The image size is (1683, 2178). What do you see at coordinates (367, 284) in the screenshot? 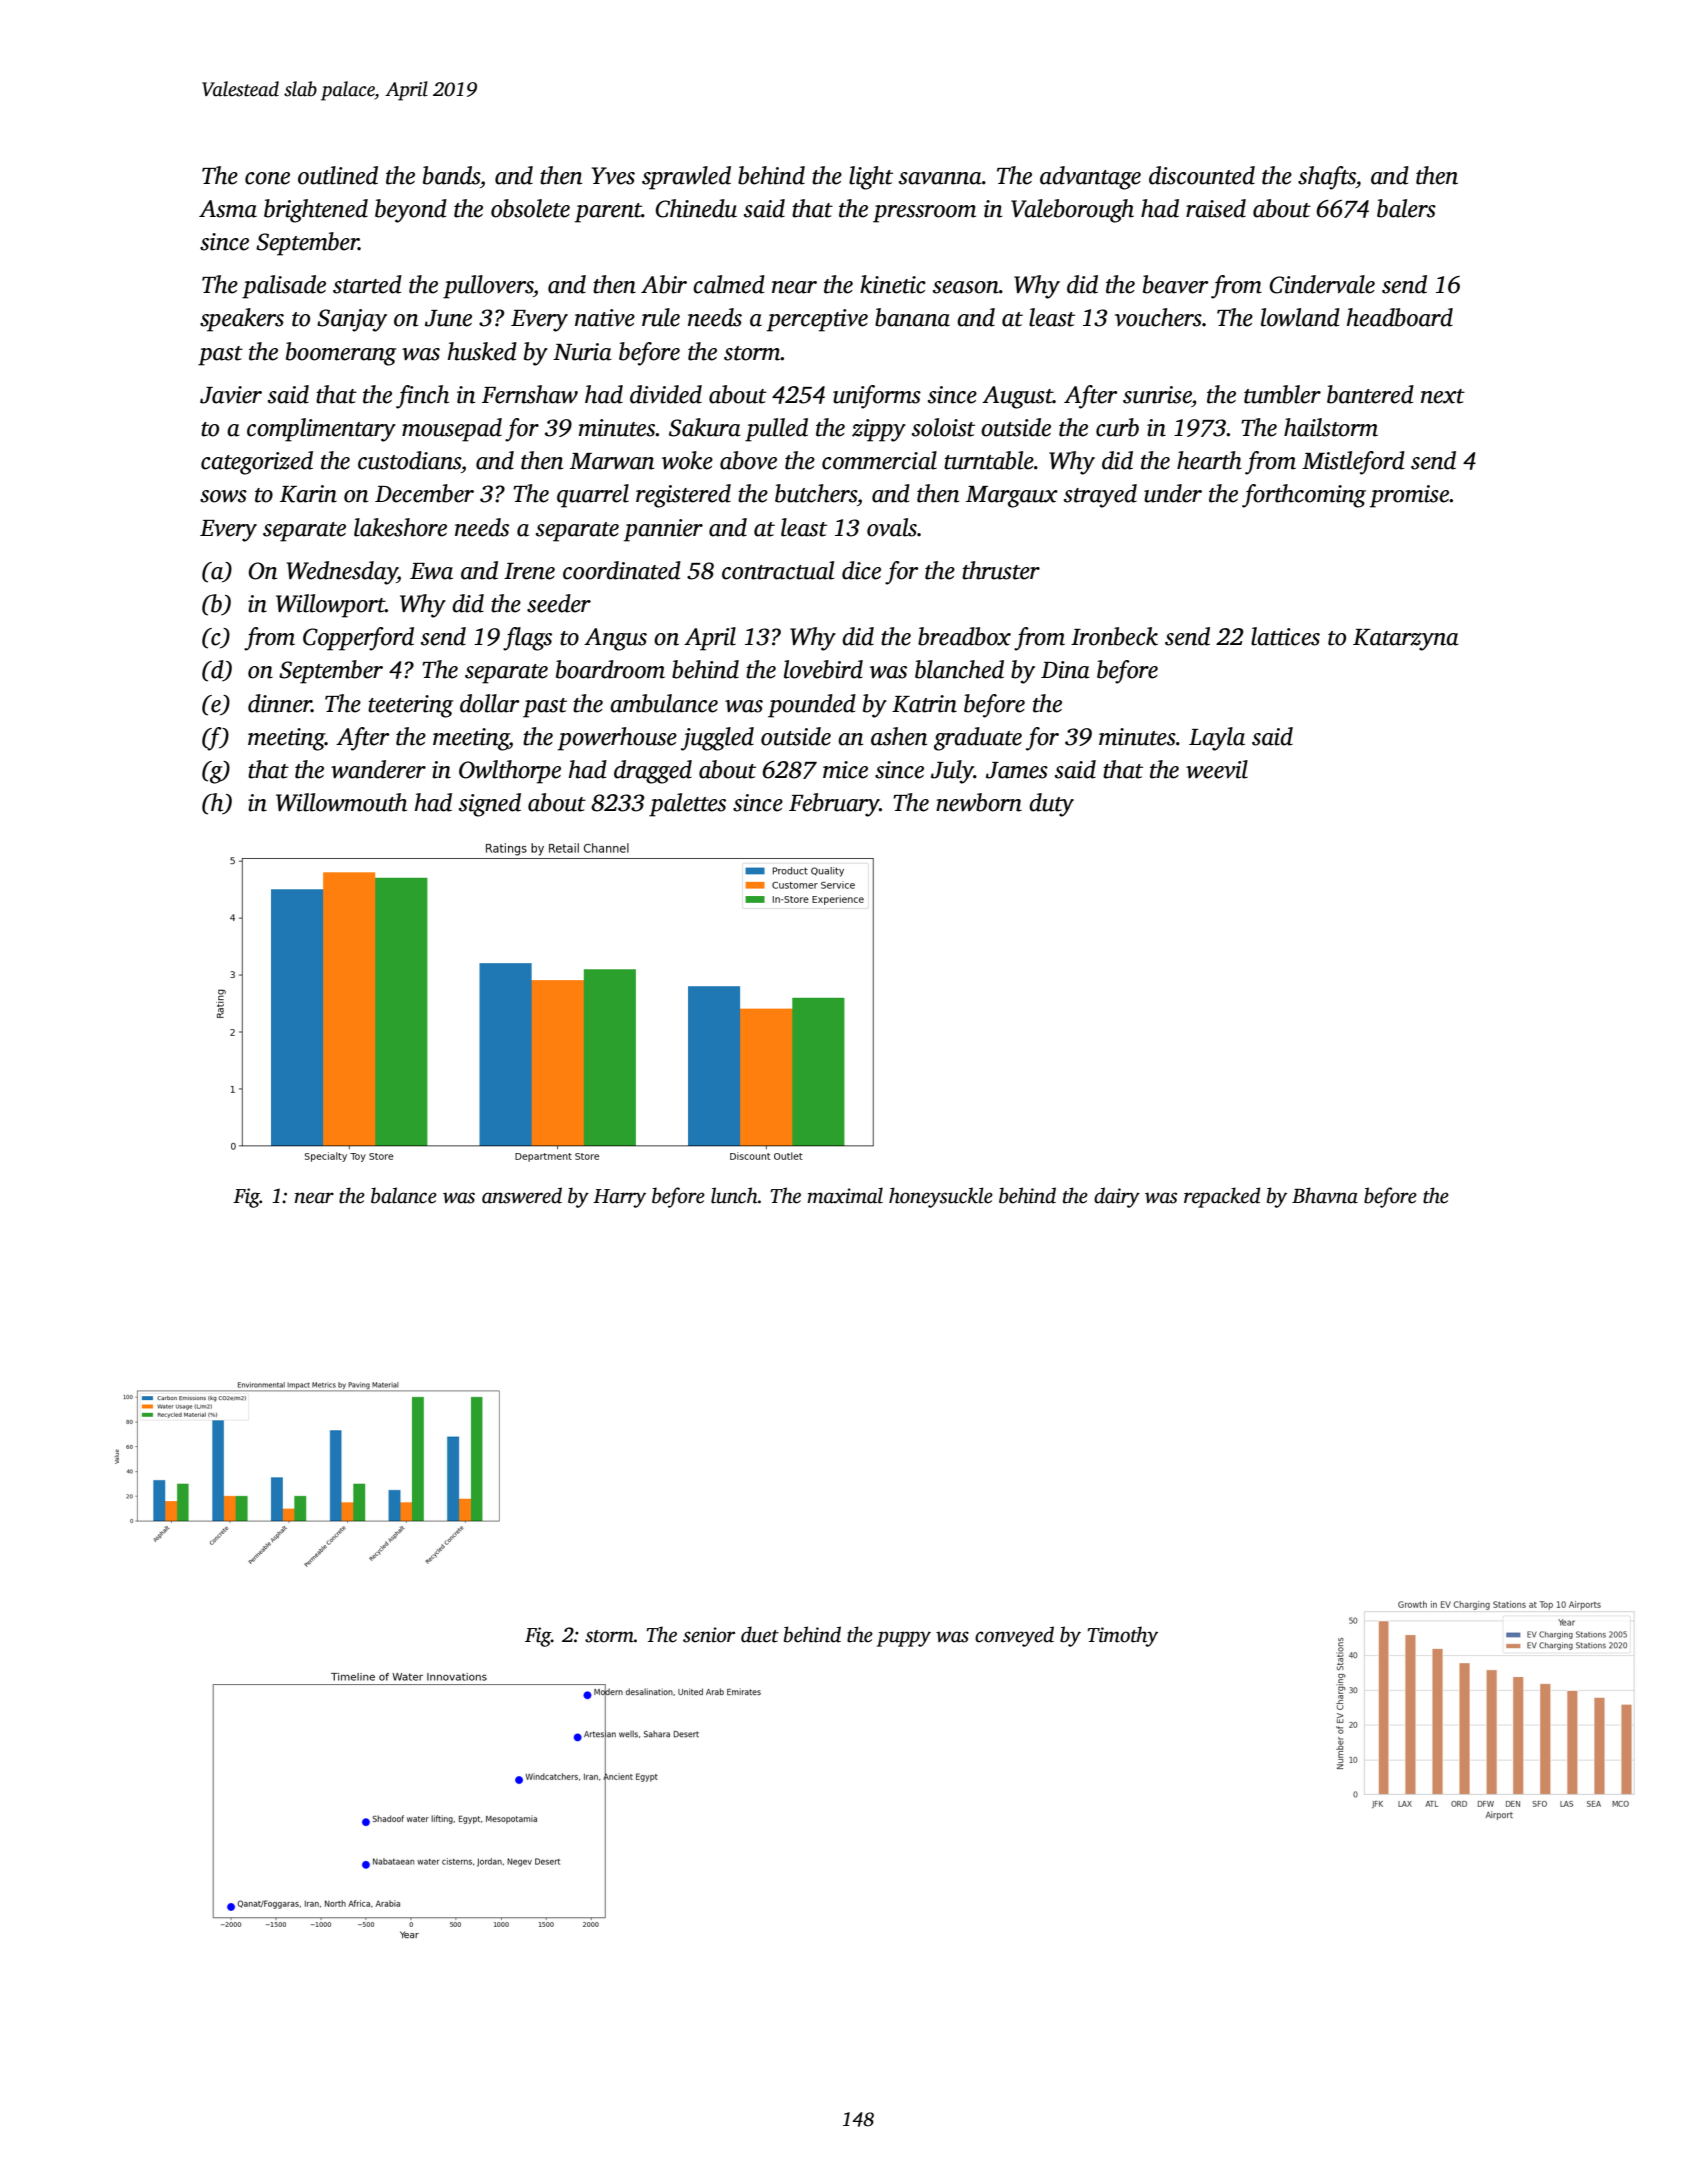
I see `started` at bounding box center [367, 284].
